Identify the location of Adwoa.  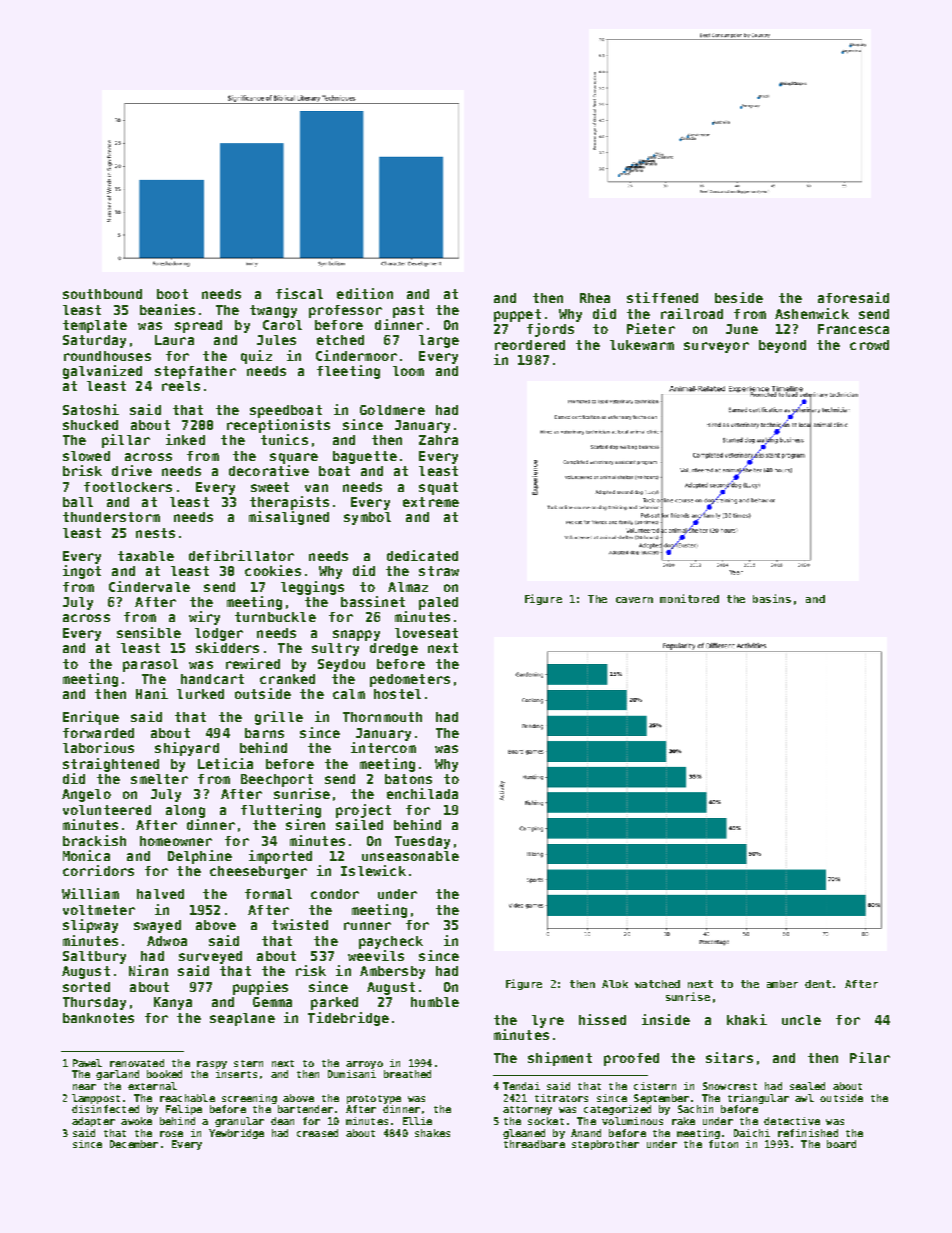
(167, 941).
